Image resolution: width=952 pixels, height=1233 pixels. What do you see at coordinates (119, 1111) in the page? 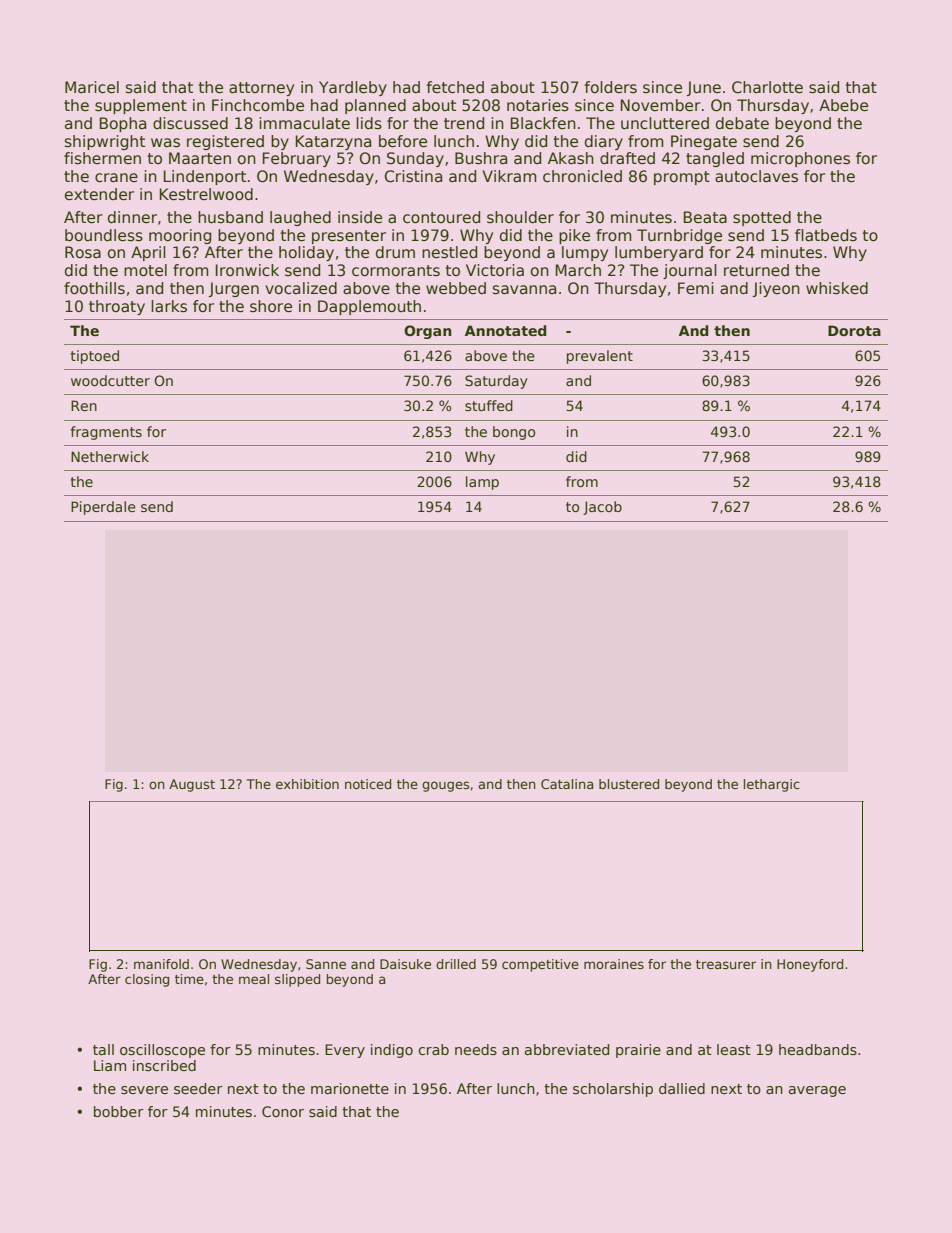
I see `bobber` at bounding box center [119, 1111].
